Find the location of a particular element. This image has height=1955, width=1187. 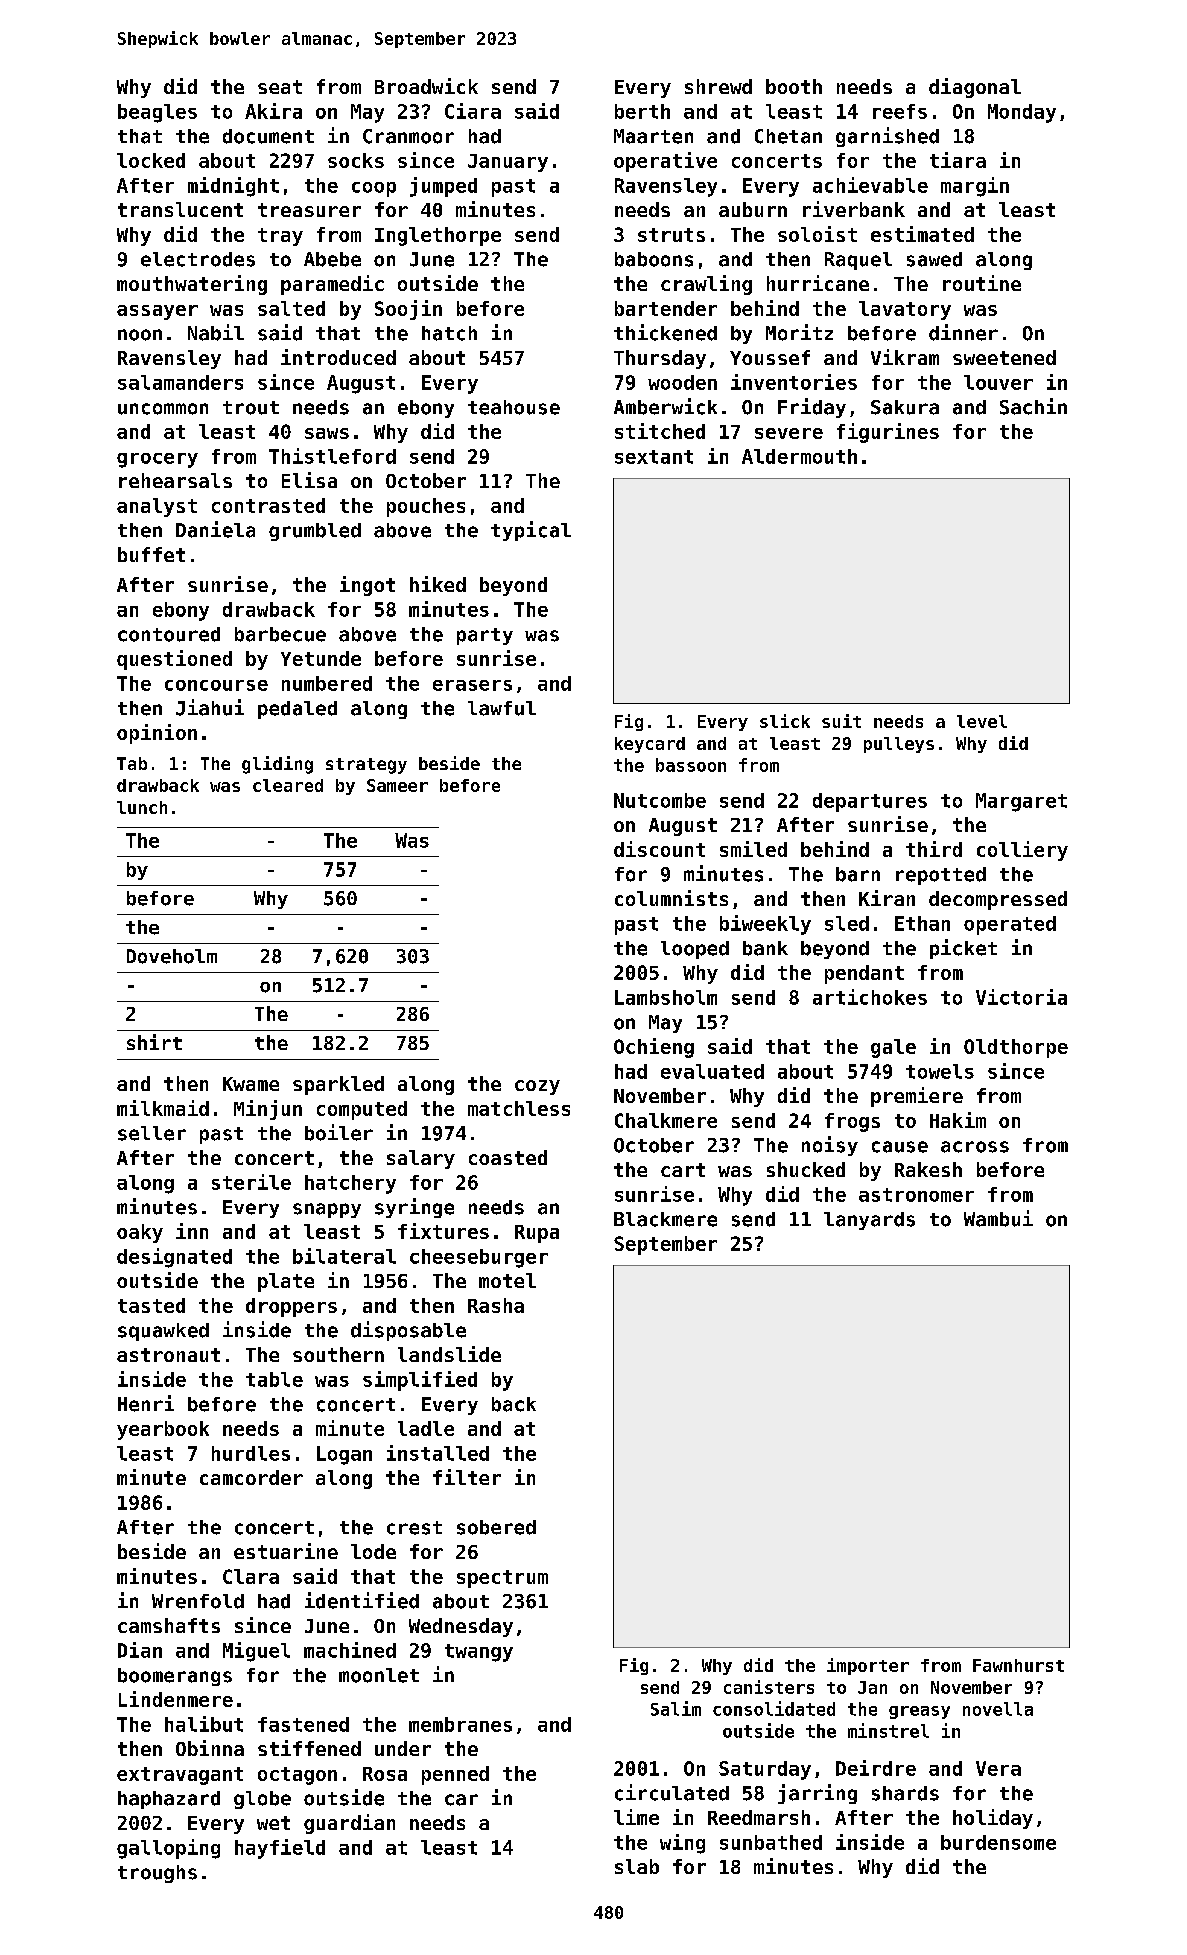

Henri is located at coordinates (146, 1403).
